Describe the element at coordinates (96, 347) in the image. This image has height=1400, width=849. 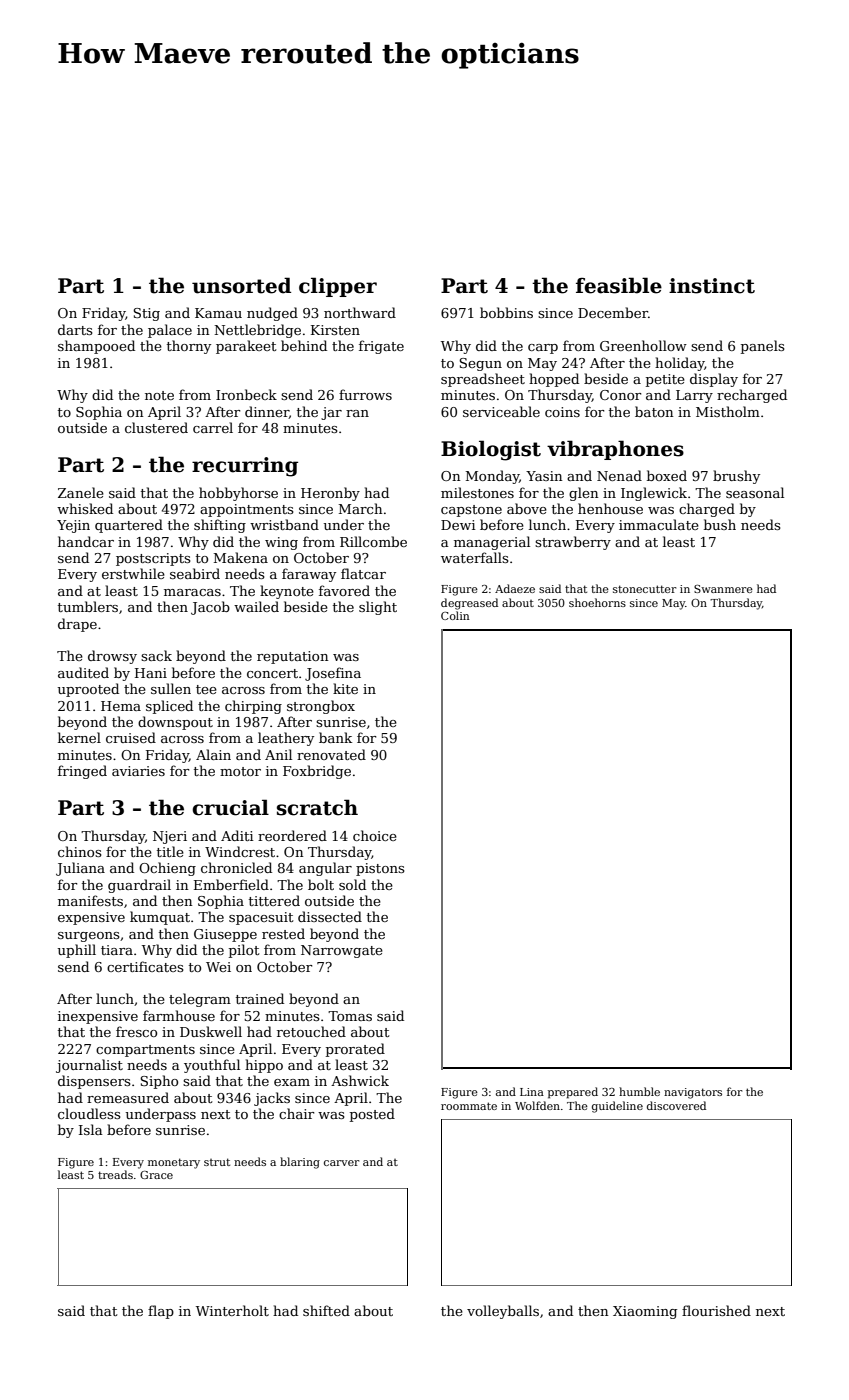
I see `shampooed` at that location.
